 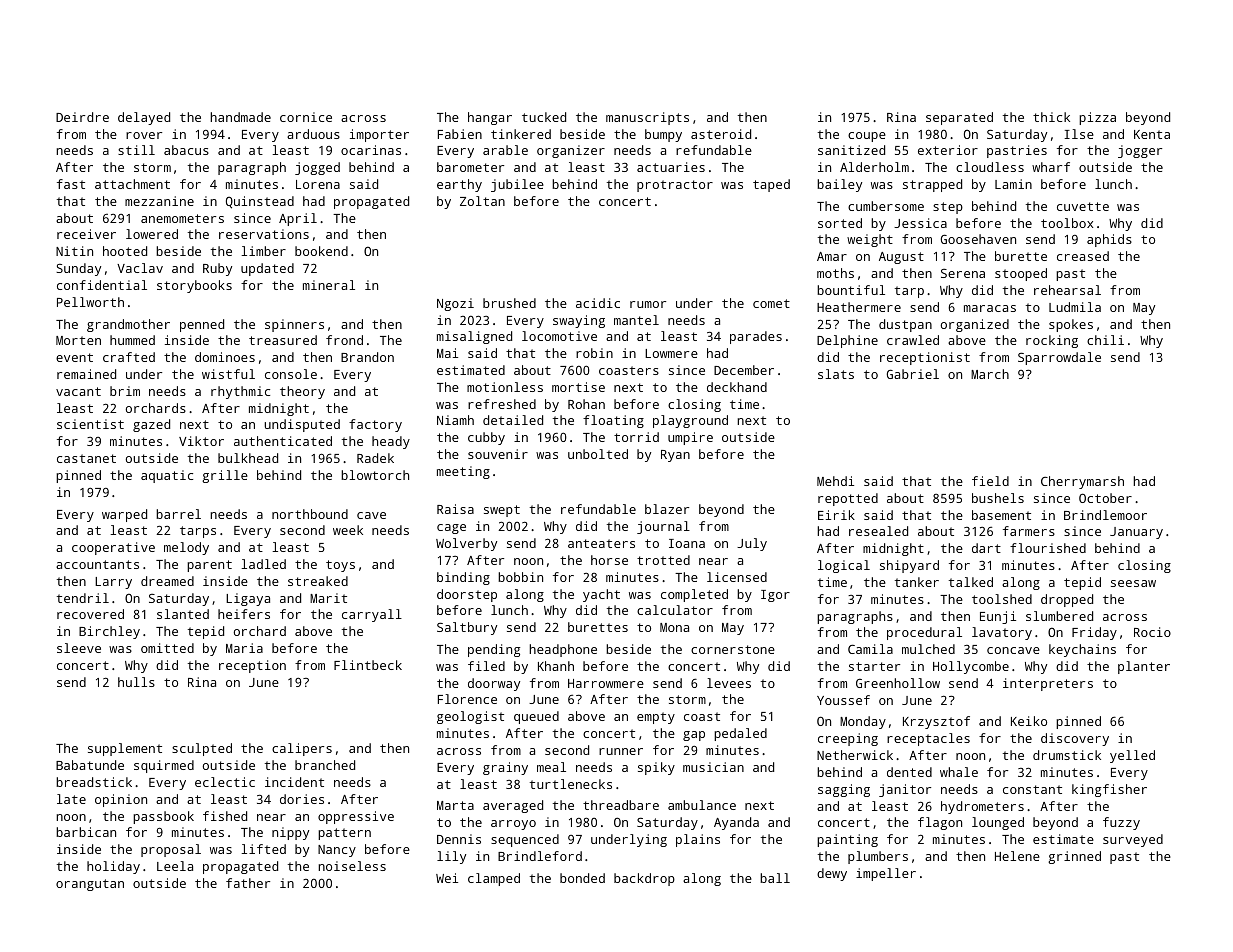 What do you see at coordinates (136, 682) in the image?
I see `hulls` at bounding box center [136, 682].
